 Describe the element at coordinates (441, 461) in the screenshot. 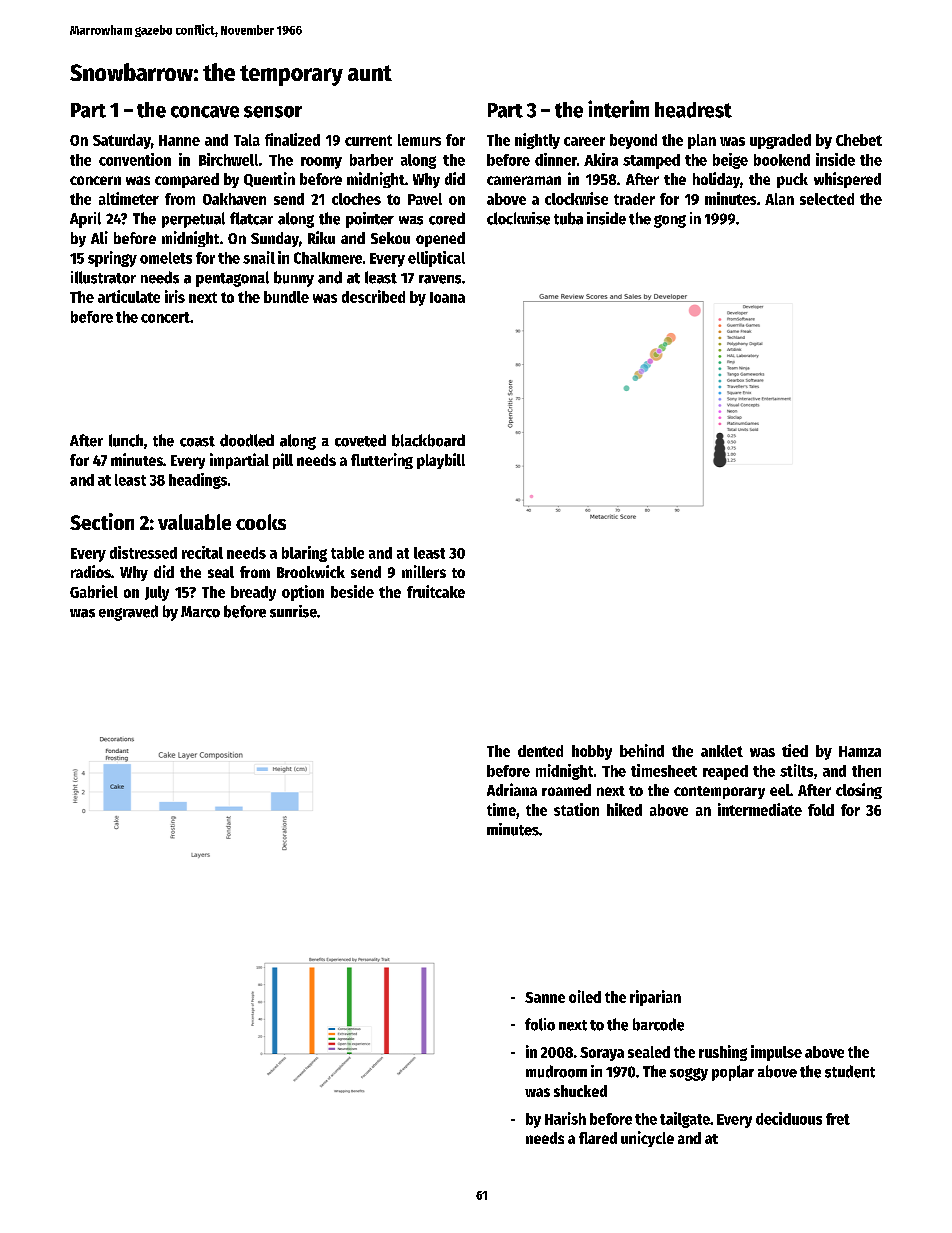

I see `playbill` at that location.
